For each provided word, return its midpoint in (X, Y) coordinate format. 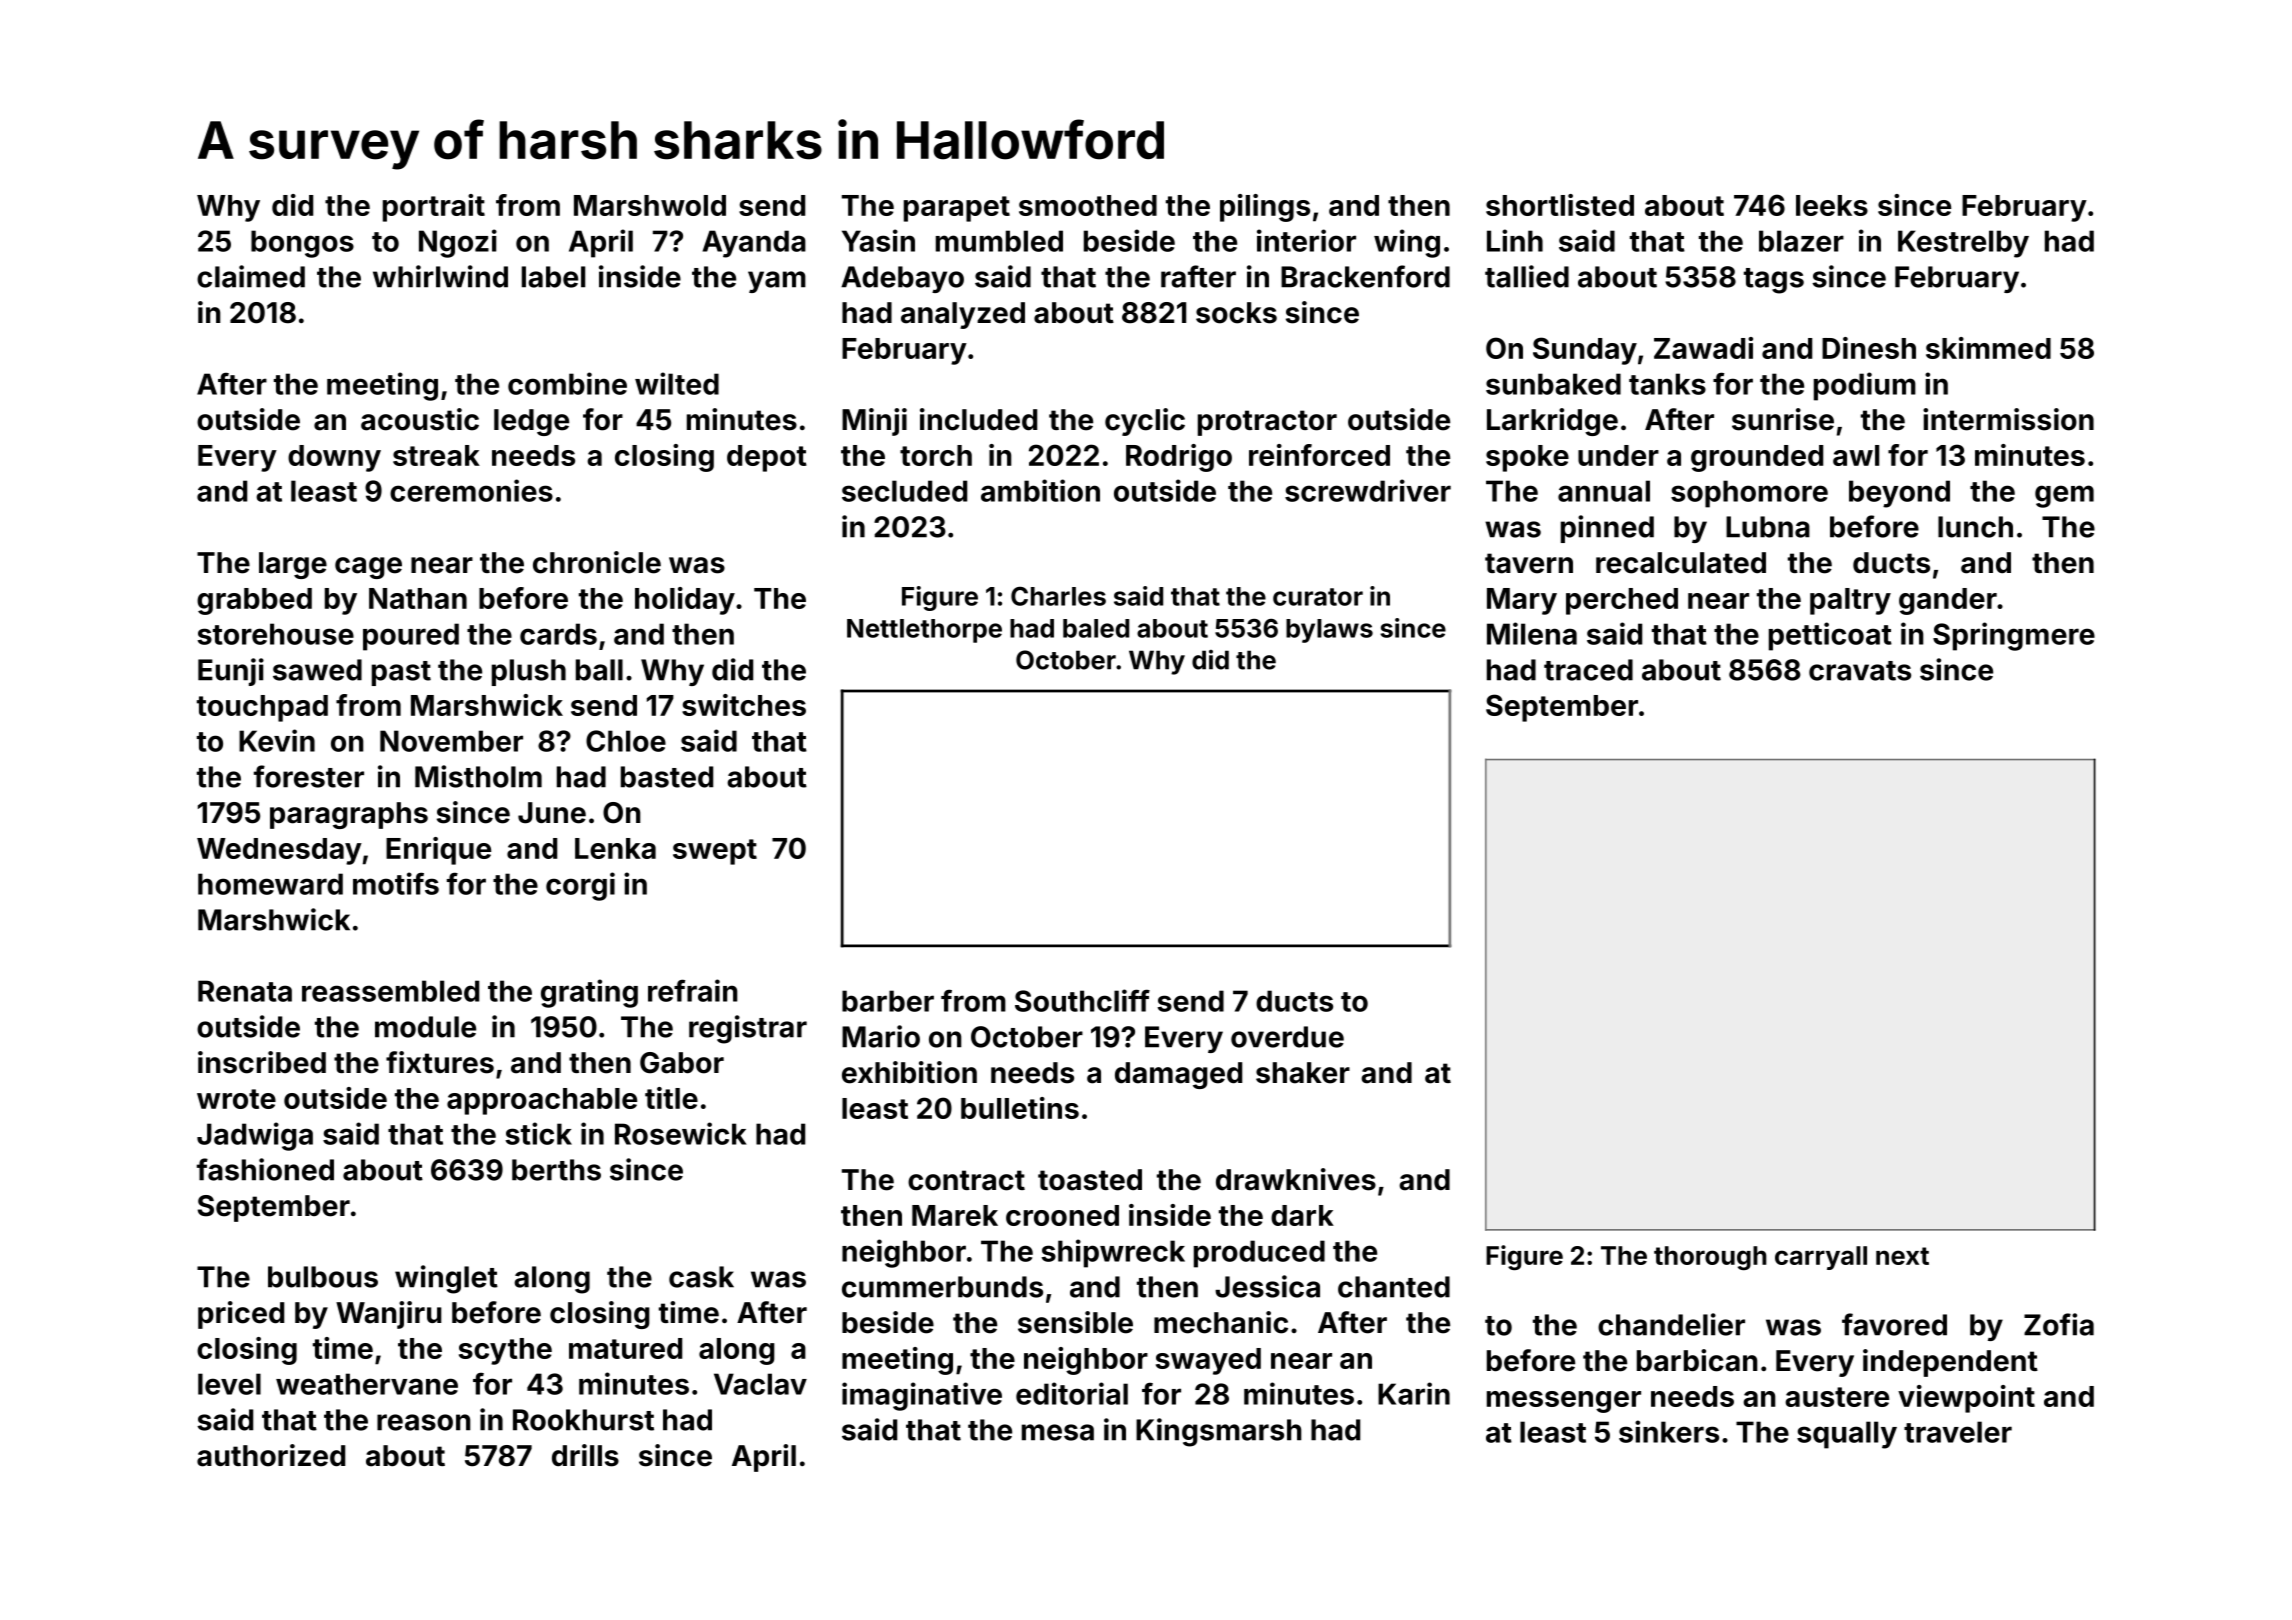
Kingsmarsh (1219, 1432)
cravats (1860, 671)
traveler (1958, 1432)
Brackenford (1365, 276)
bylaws (1329, 631)
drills (585, 1455)
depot (767, 458)
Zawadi (1703, 348)
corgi (580, 886)
